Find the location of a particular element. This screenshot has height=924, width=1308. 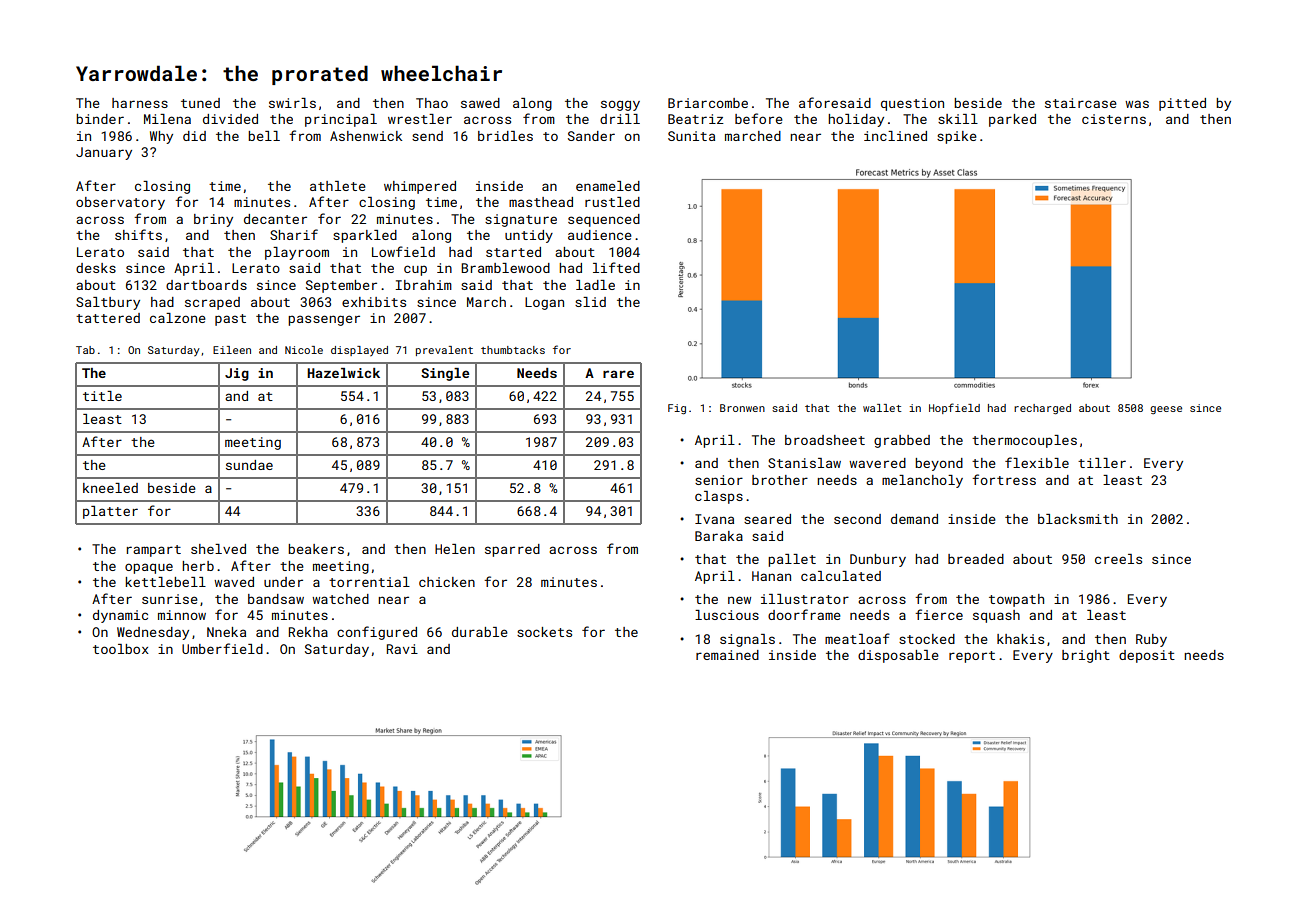

Bronwen is located at coordinates (742, 408).
